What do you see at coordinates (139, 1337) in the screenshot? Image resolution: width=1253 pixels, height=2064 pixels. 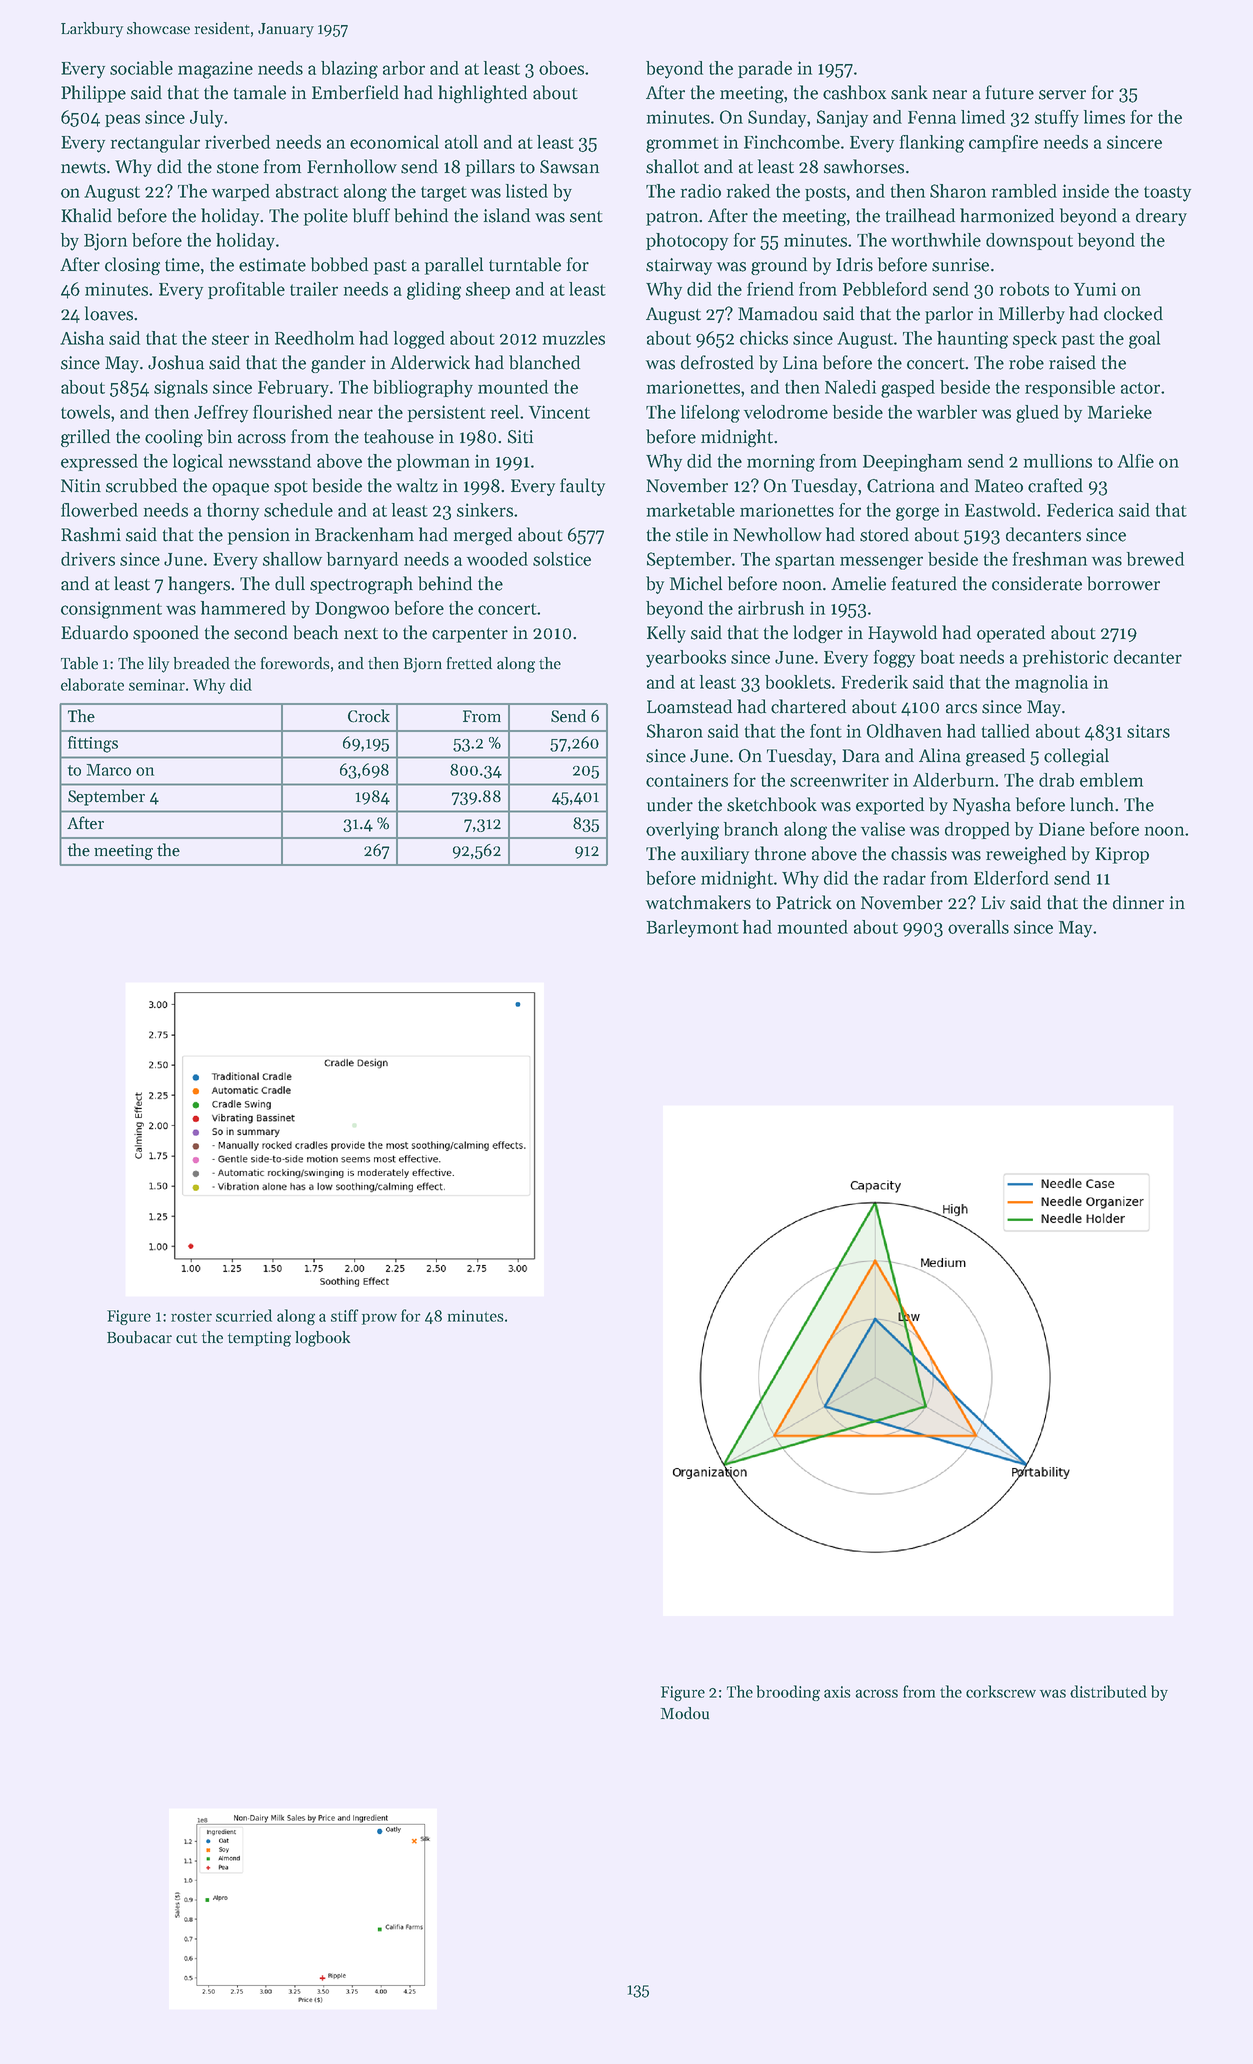 I see `Boubacar` at bounding box center [139, 1337].
